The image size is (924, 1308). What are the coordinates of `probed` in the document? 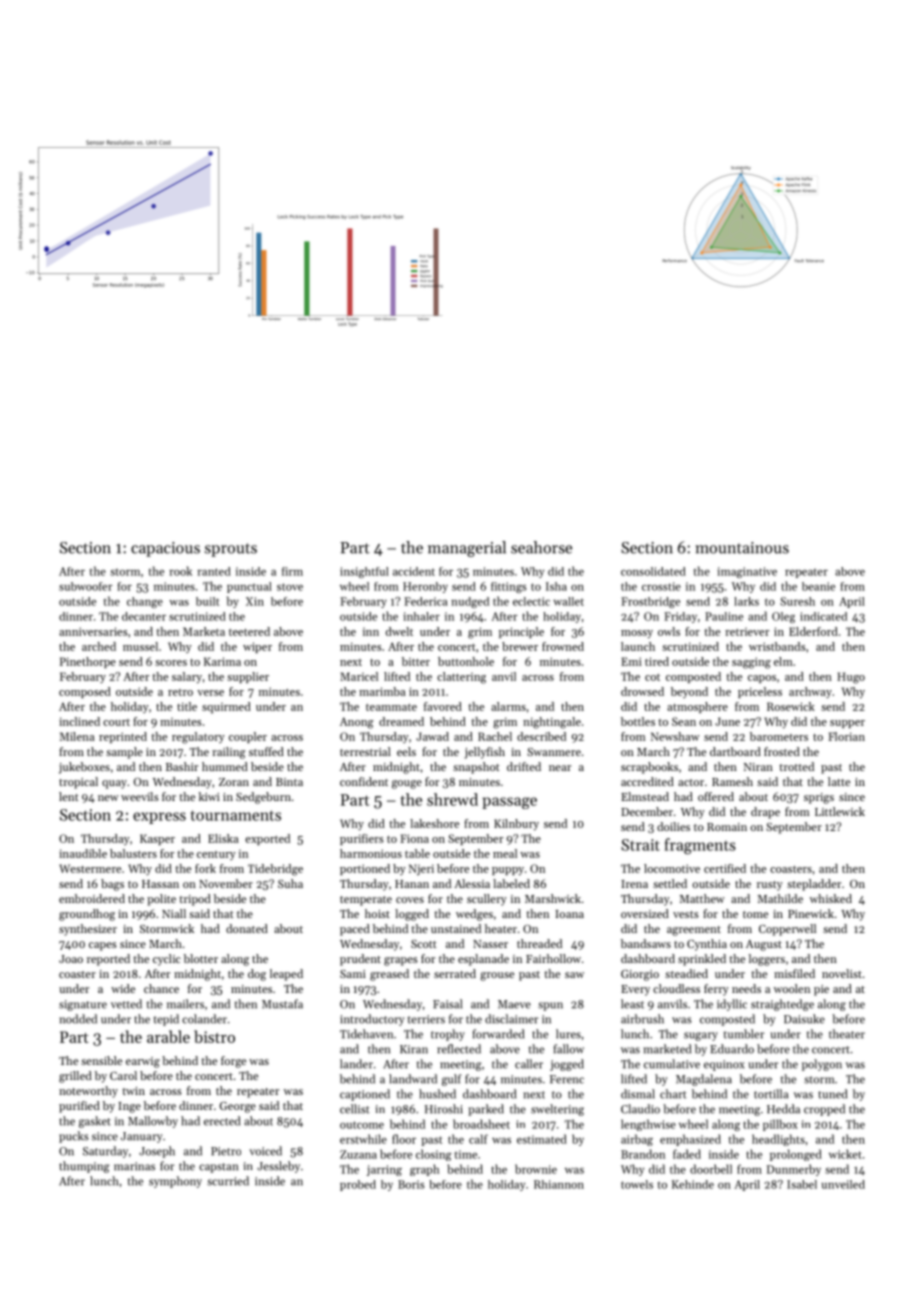 It's located at (358, 1185).
